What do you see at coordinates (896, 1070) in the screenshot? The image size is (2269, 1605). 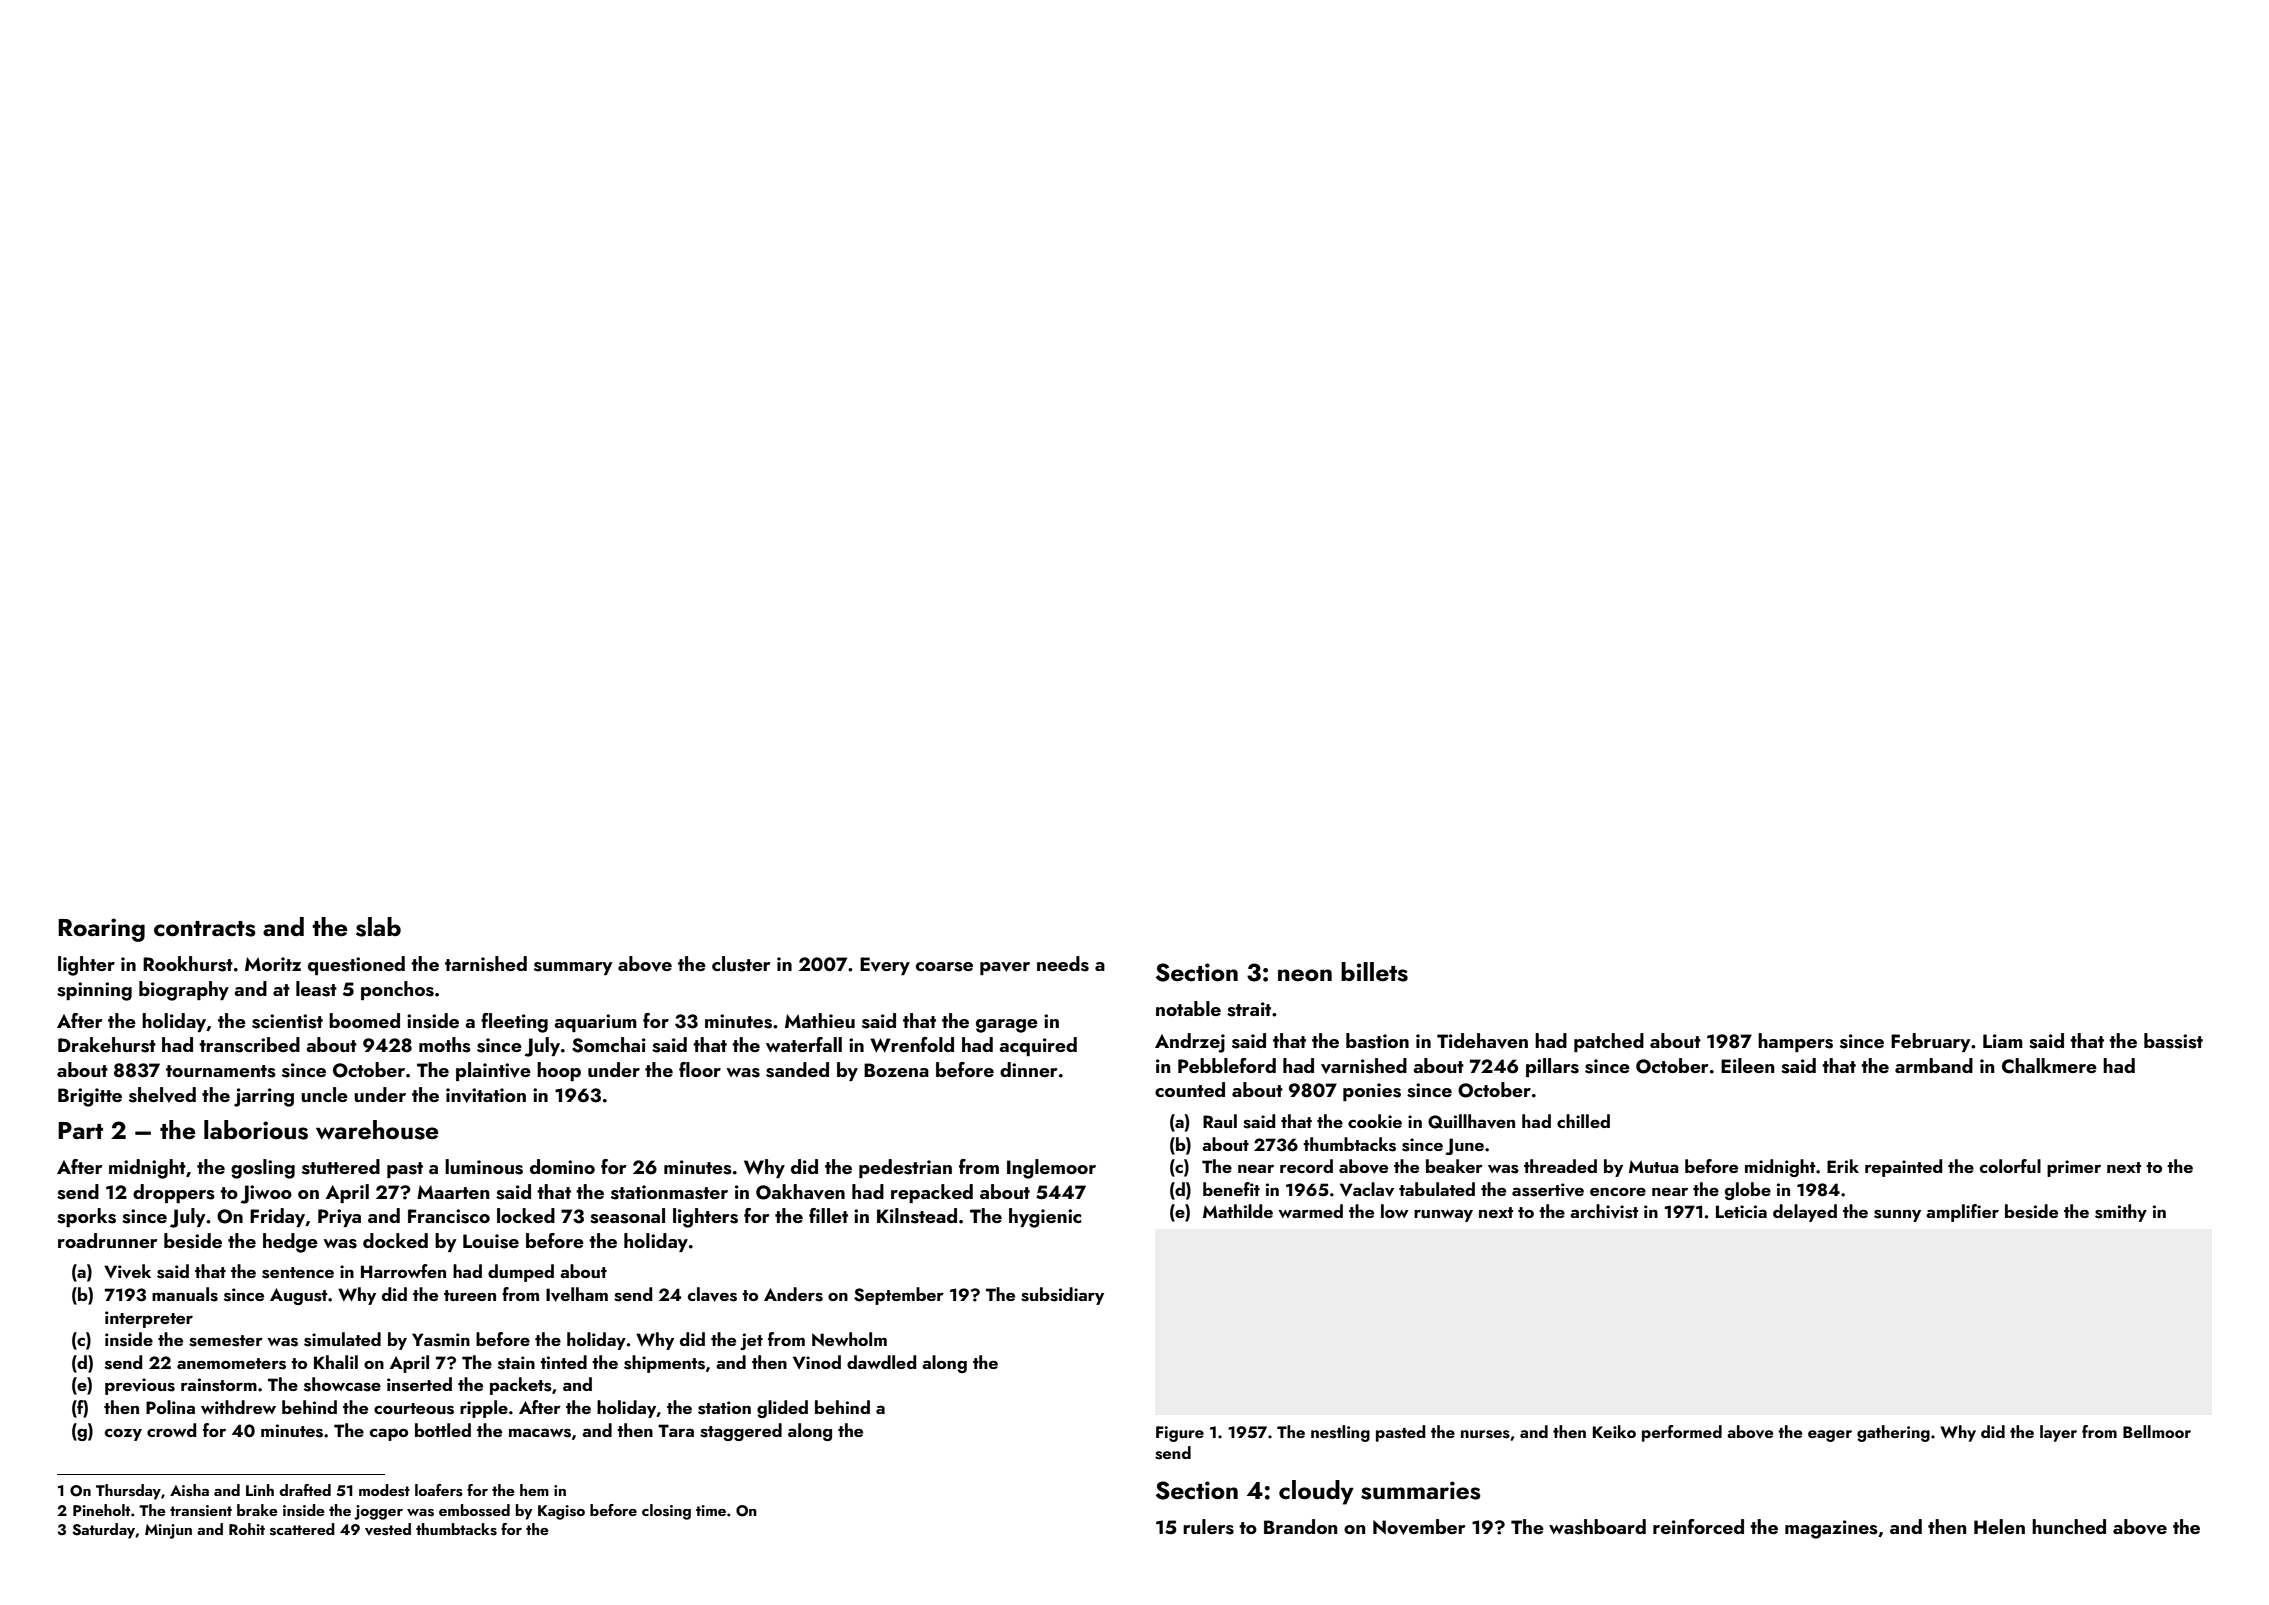 I see `Bozena` at bounding box center [896, 1070].
